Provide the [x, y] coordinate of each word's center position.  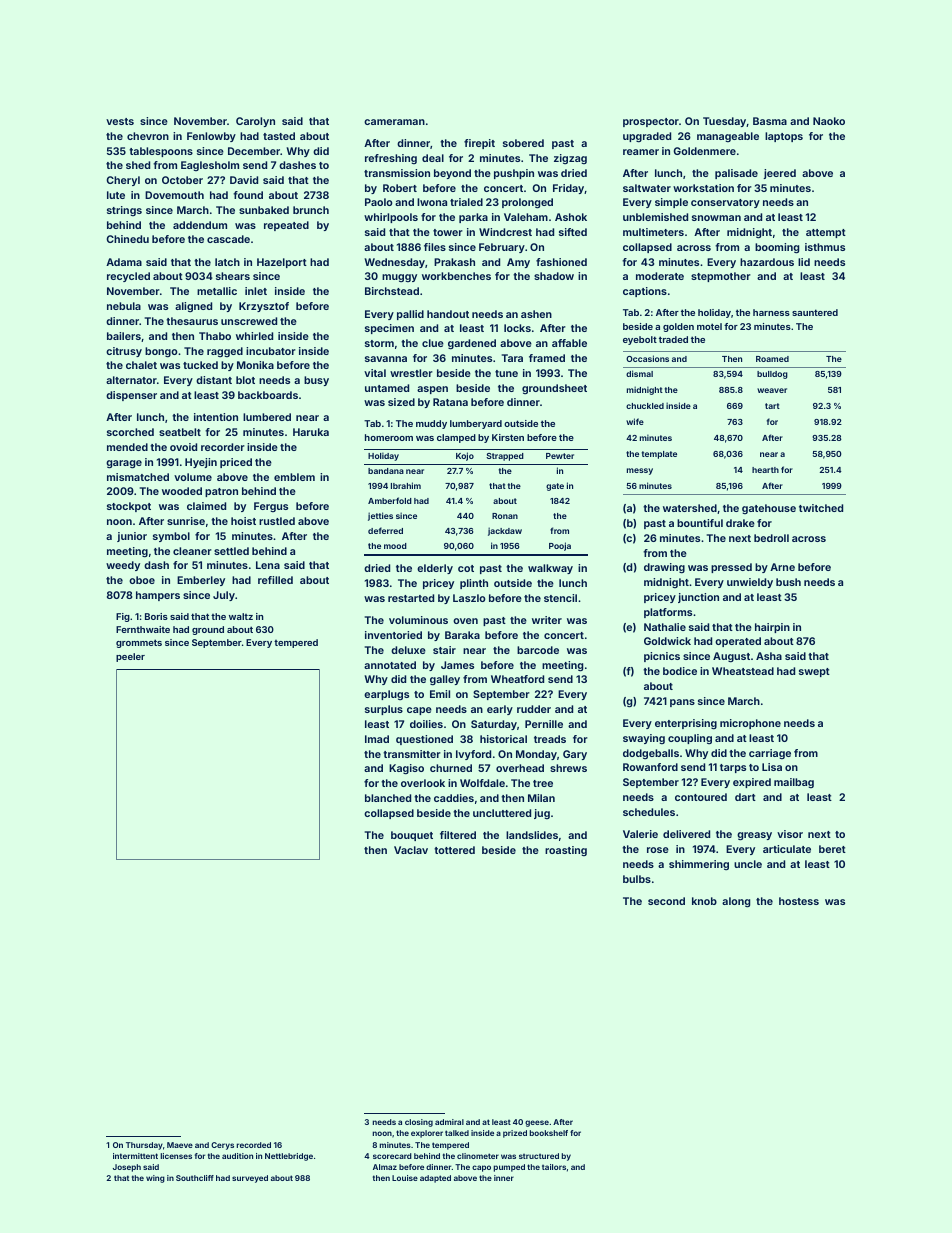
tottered [454, 850]
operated [738, 642]
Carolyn [255, 122]
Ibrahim [406, 485]
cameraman [394, 122]
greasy [754, 836]
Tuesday [725, 122]
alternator [131, 380]
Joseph [127, 1168]
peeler [130, 657]
